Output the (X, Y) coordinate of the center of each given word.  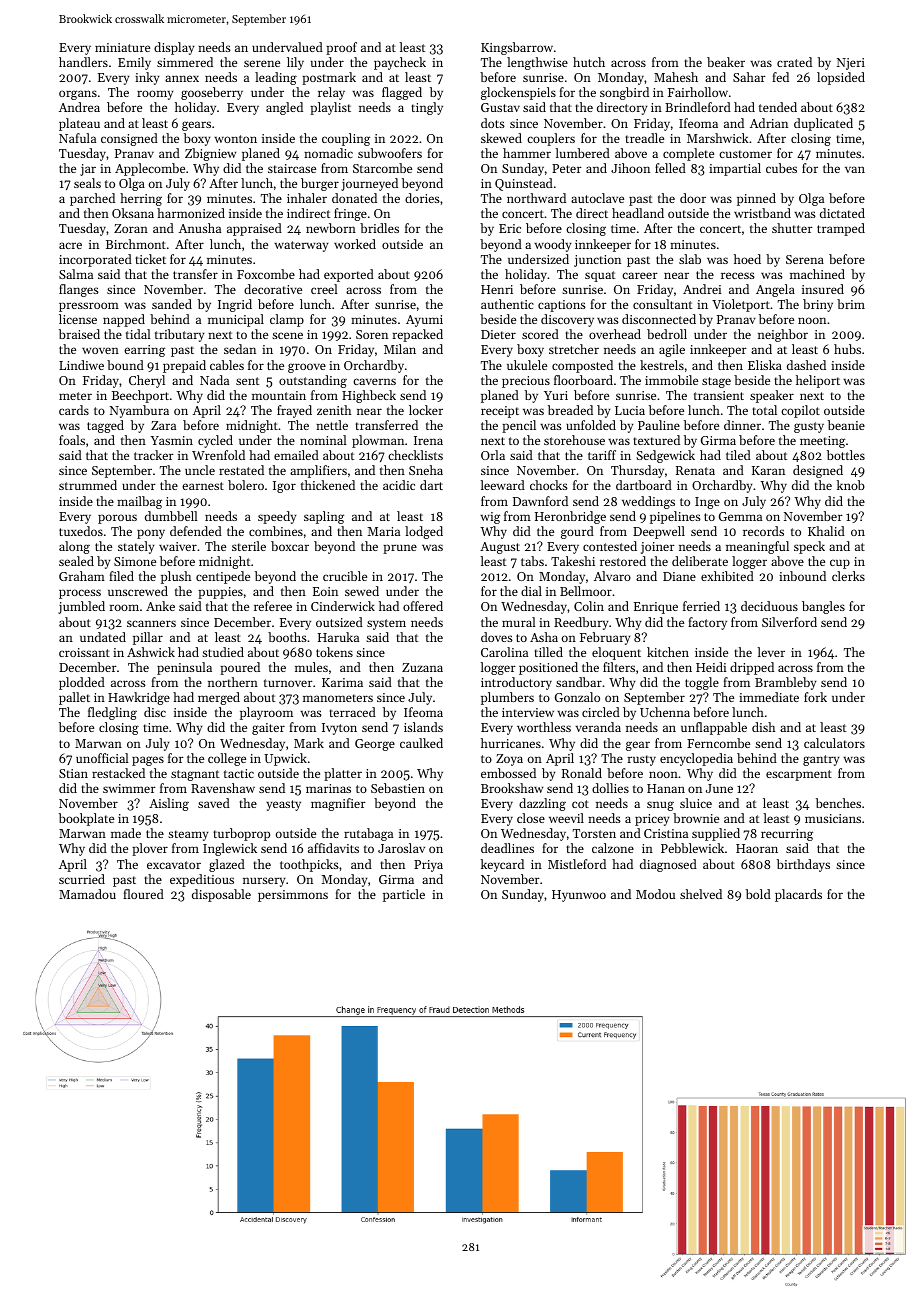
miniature (122, 47)
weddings (648, 502)
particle (404, 895)
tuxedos (81, 531)
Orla (493, 455)
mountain (279, 395)
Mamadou (87, 894)
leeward (503, 485)
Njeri (851, 64)
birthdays (803, 865)
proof (341, 48)
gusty (809, 427)
